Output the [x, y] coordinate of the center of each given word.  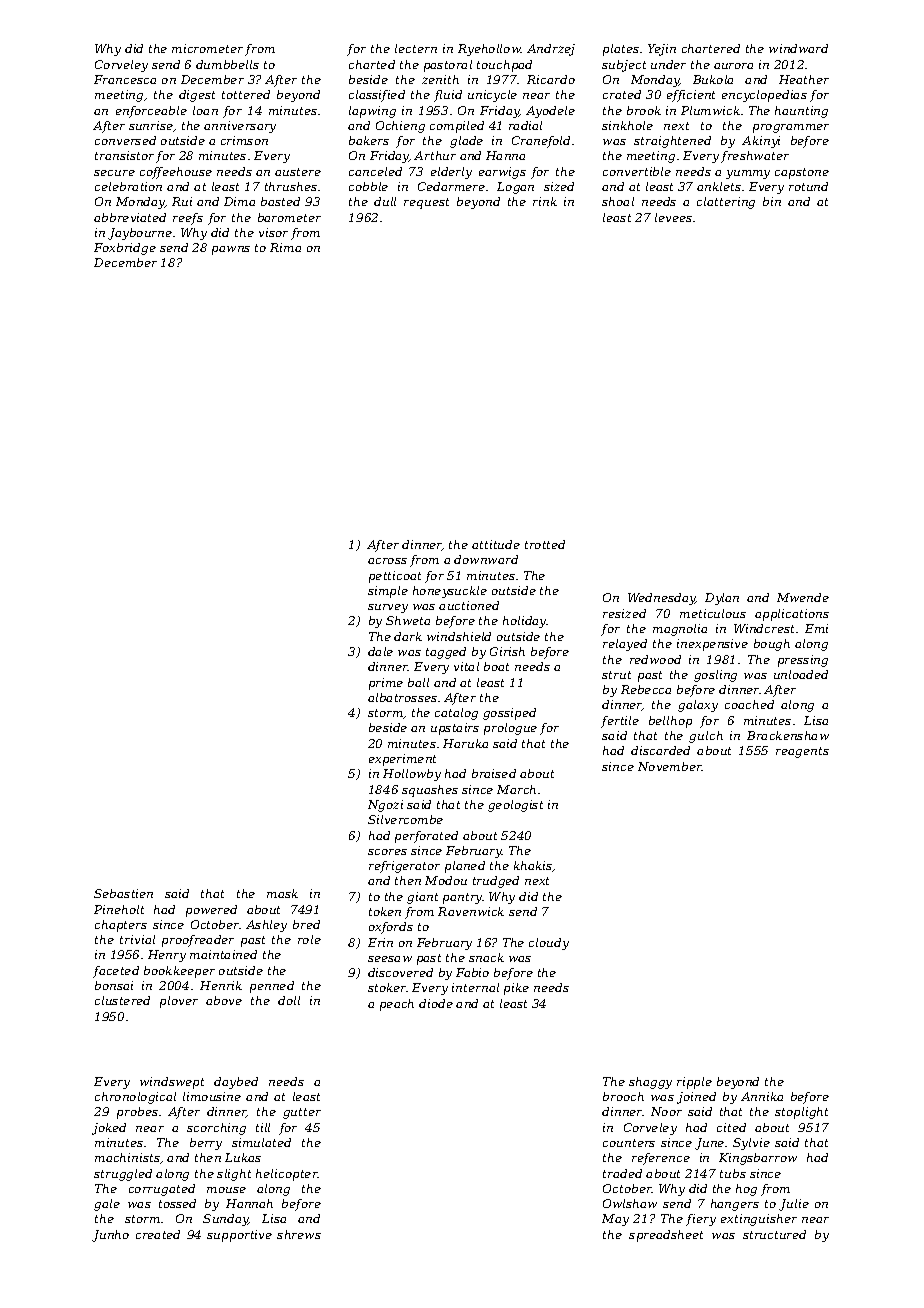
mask [282, 893]
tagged [446, 653]
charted [372, 64]
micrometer [207, 48]
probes [137, 1113]
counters [629, 1143]
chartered [711, 48]
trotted [545, 544]
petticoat [395, 577]
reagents [802, 752]
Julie [794, 1205]
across [387, 561]
